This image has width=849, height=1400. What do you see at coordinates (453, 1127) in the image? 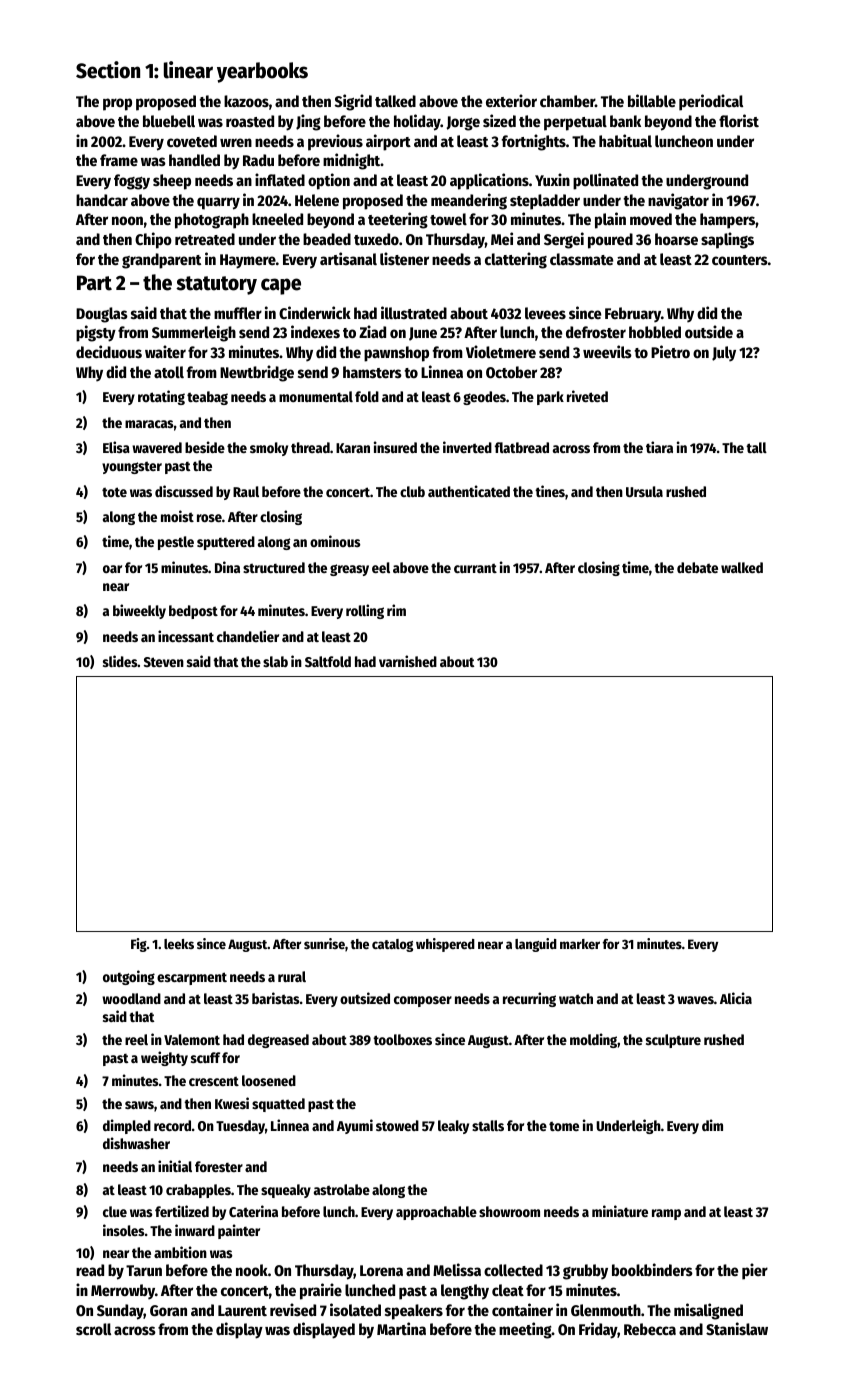
I see `leaky` at bounding box center [453, 1127].
